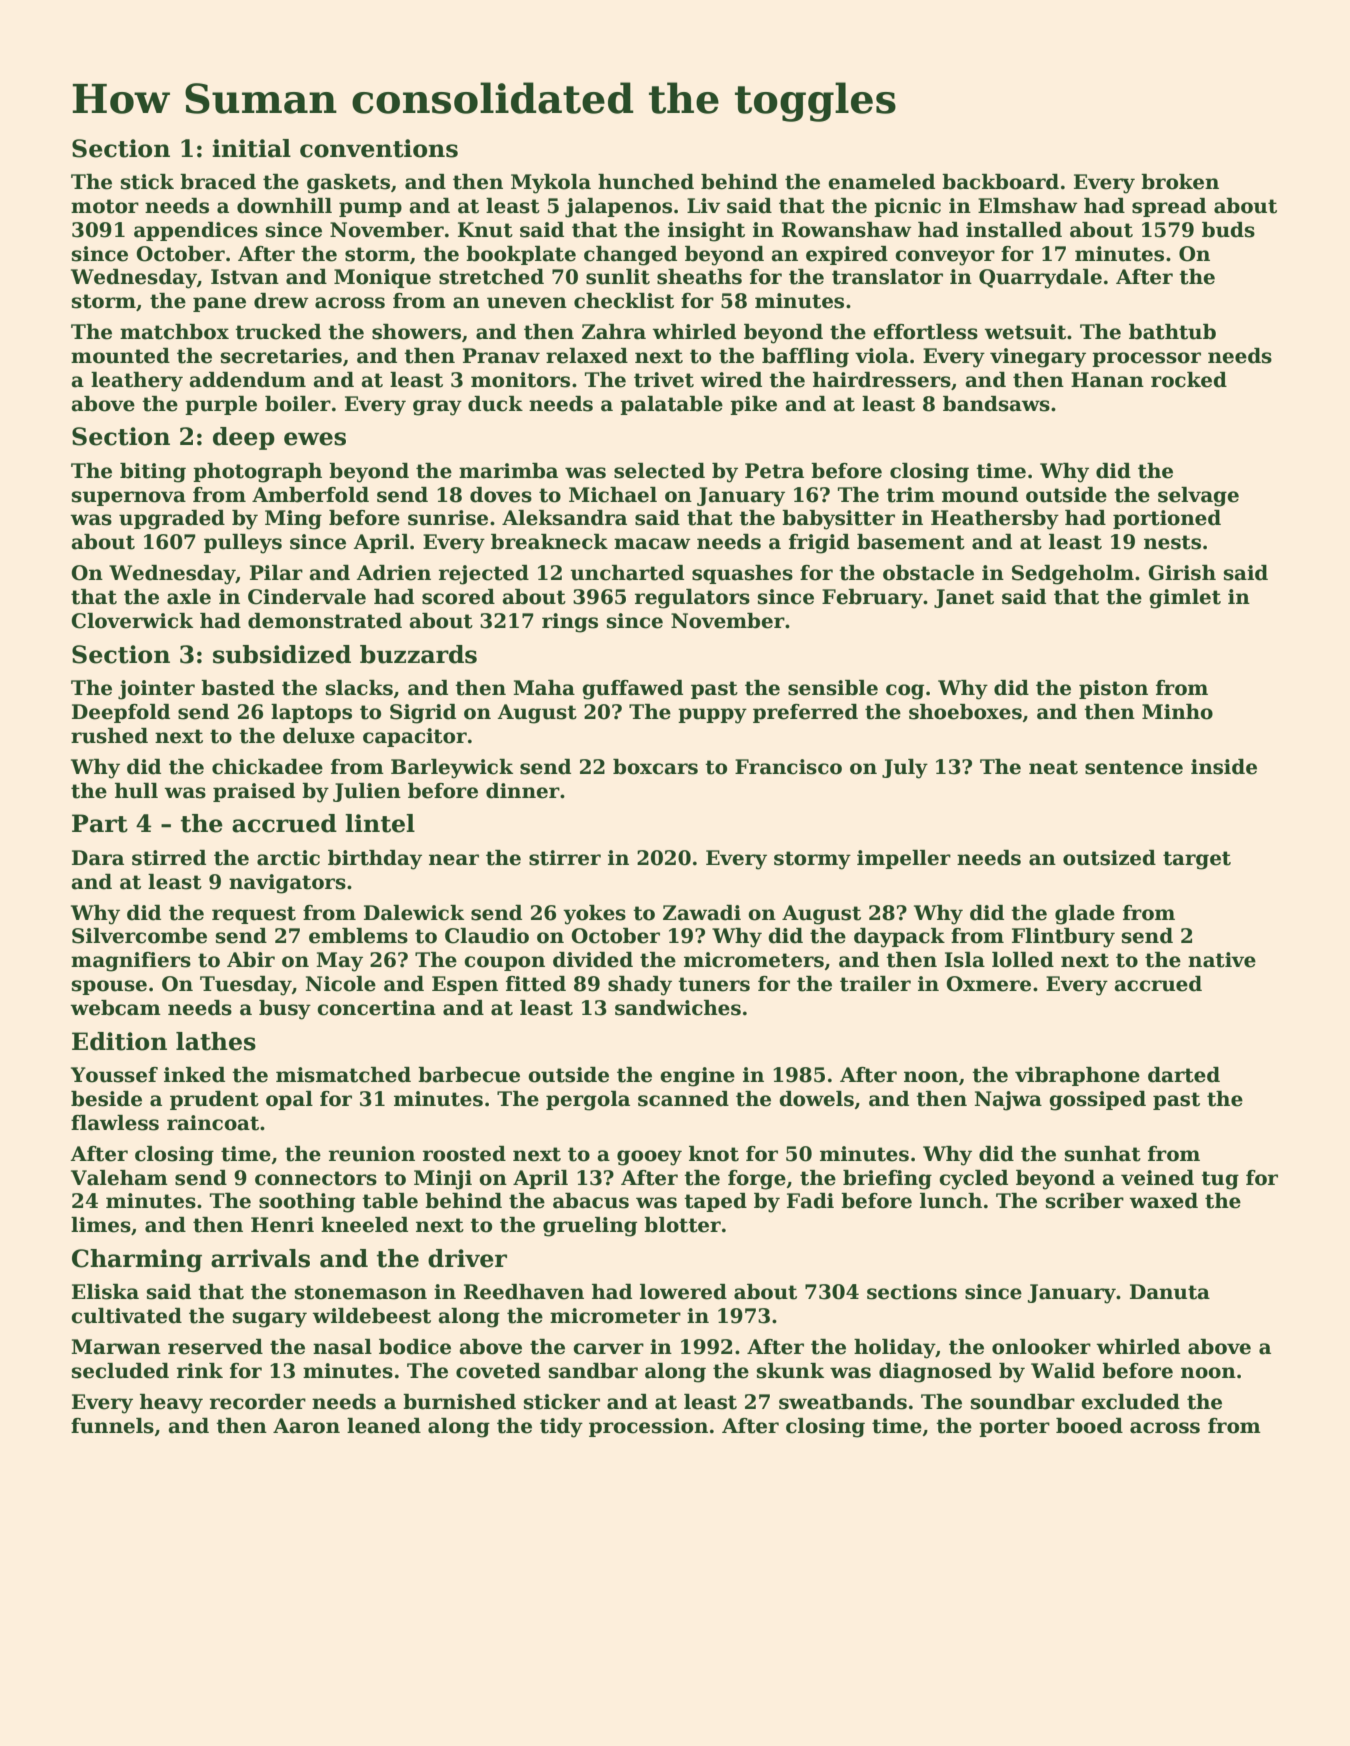 The height and width of the page is (1746, 1350). I want to click on pergola, so click(588, 1101).
